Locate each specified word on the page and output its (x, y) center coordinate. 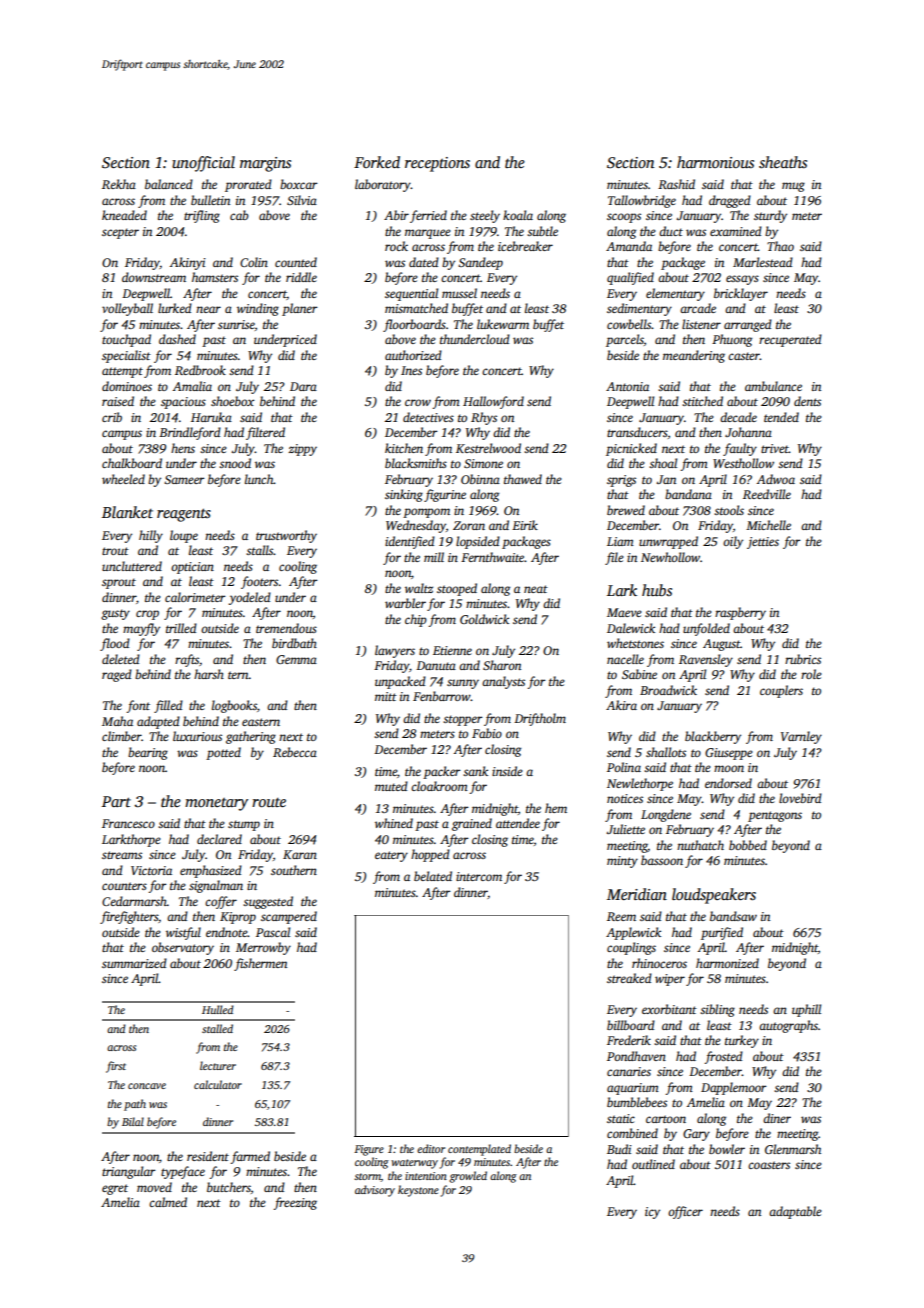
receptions (437, 164)
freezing (295, 1203)
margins (265, 164)
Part (116, 801)
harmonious (715, 162)
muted (391, 786)
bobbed (748, 845)
